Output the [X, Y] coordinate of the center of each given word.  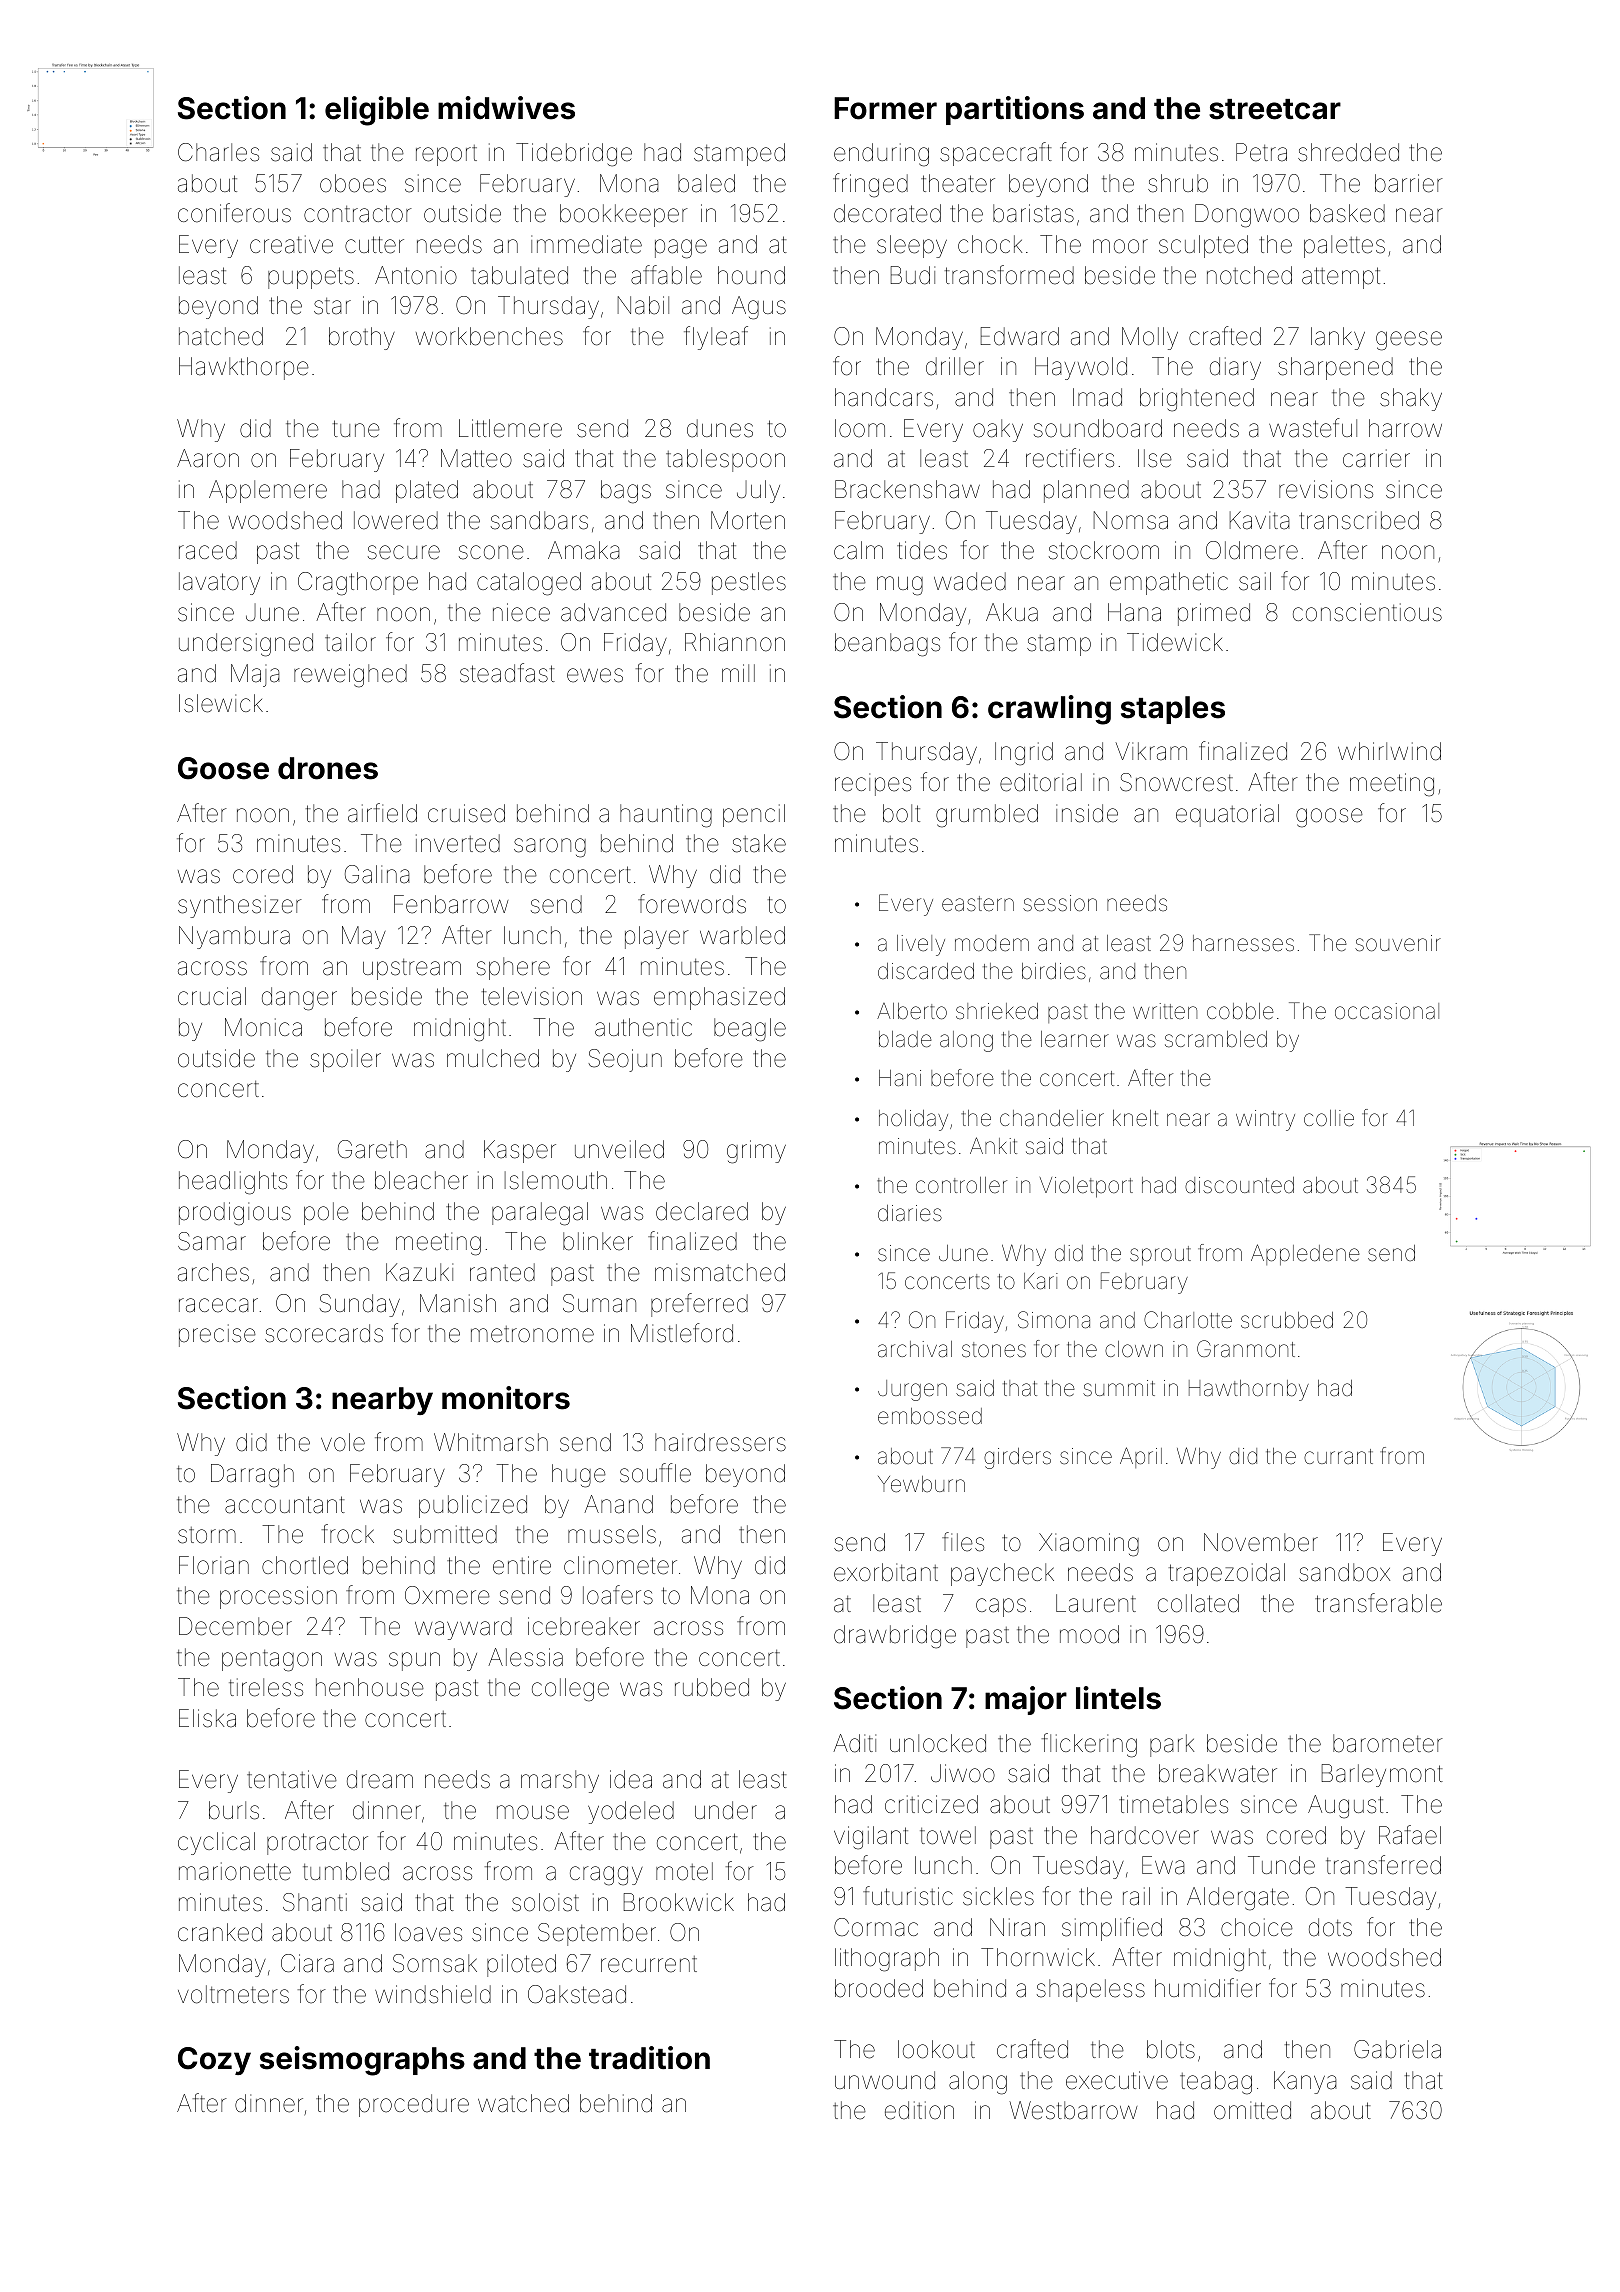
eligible [377, 111]
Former [885, 108]
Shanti [315, 1902]
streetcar [1275, 109]
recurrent [649, 1964]
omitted [1252, 2110]
